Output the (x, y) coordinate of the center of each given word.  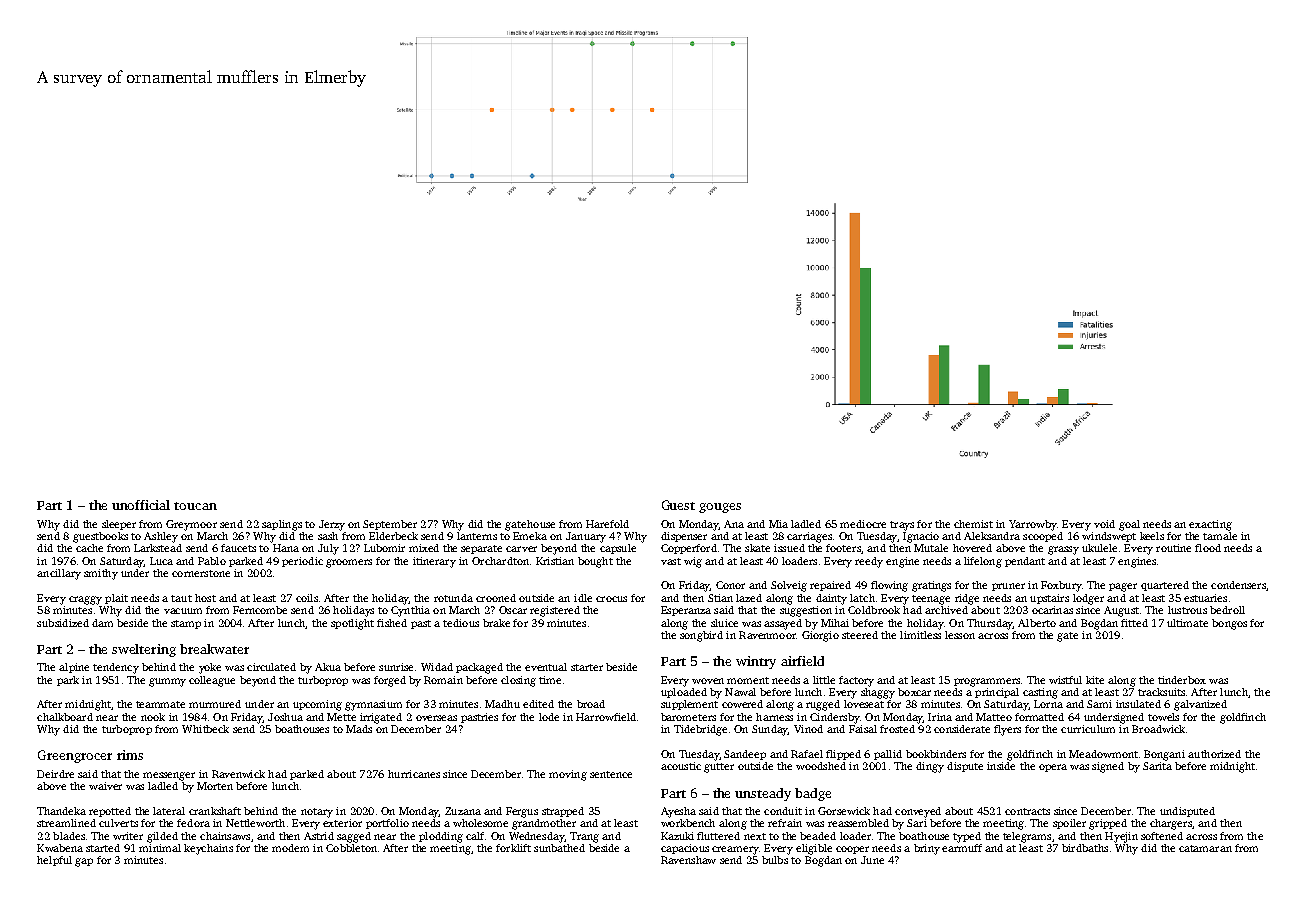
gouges (720, 508)
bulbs (775, 860)
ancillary (59, 574)
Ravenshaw (688, 860)
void (1104, 524)
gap (84, 862)
